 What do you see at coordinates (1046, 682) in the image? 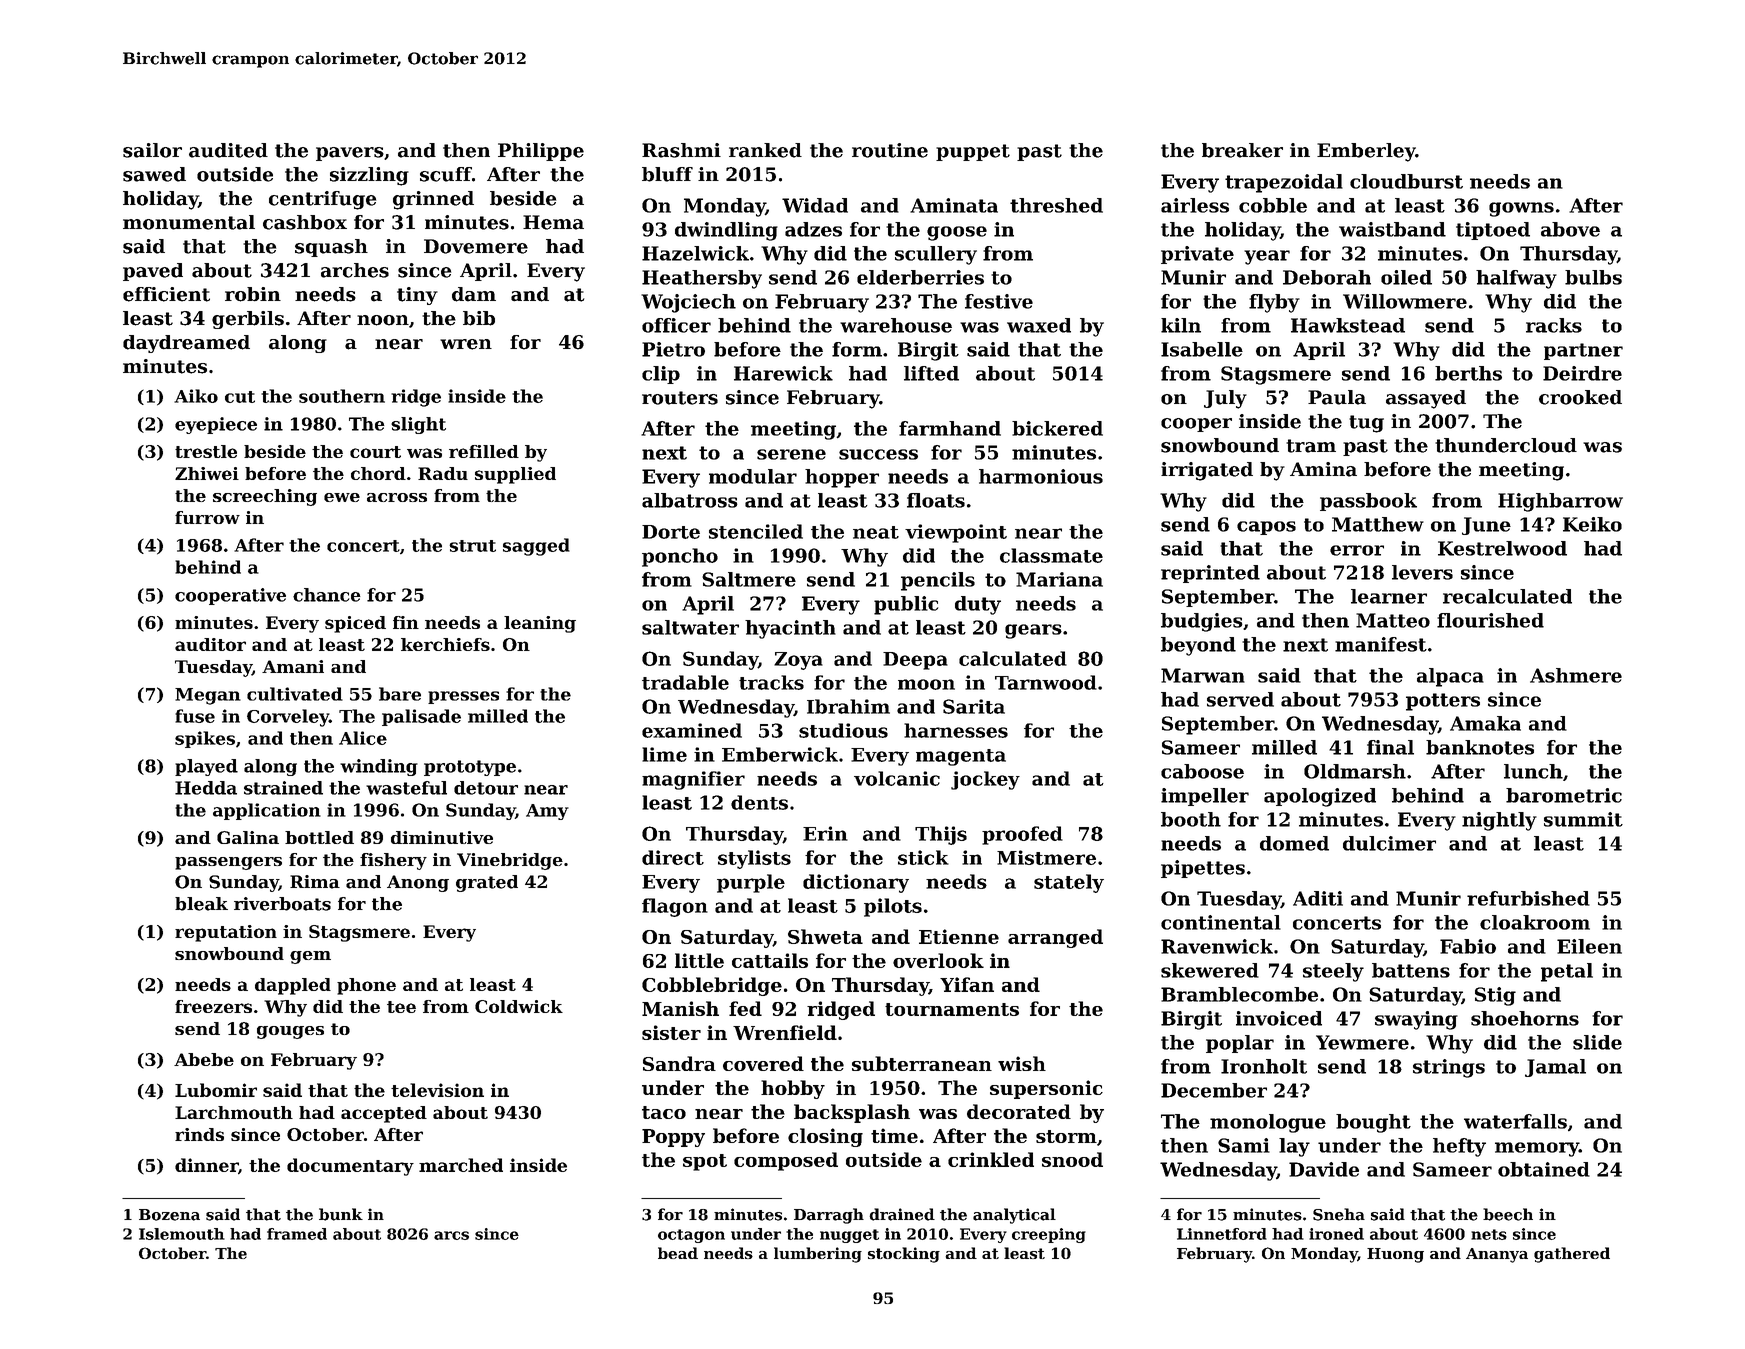
I see `Tarnwood` at bounding box center [1046, 682].
